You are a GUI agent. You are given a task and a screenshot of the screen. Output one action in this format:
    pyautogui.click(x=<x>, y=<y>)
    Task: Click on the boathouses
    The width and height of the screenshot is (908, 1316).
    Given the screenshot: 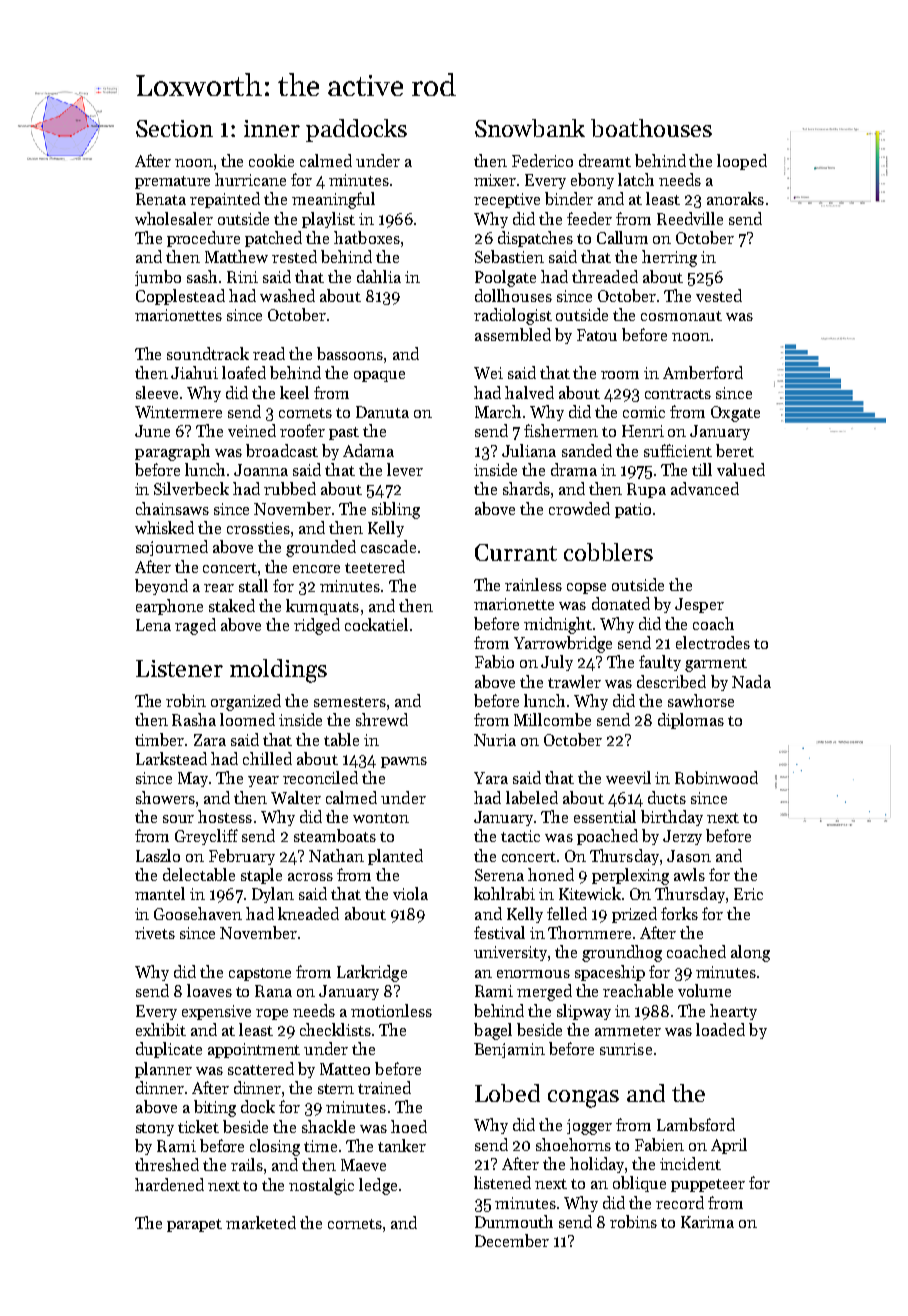 What is the action you would take?
    pyautogui.click(x=651, y=128)
